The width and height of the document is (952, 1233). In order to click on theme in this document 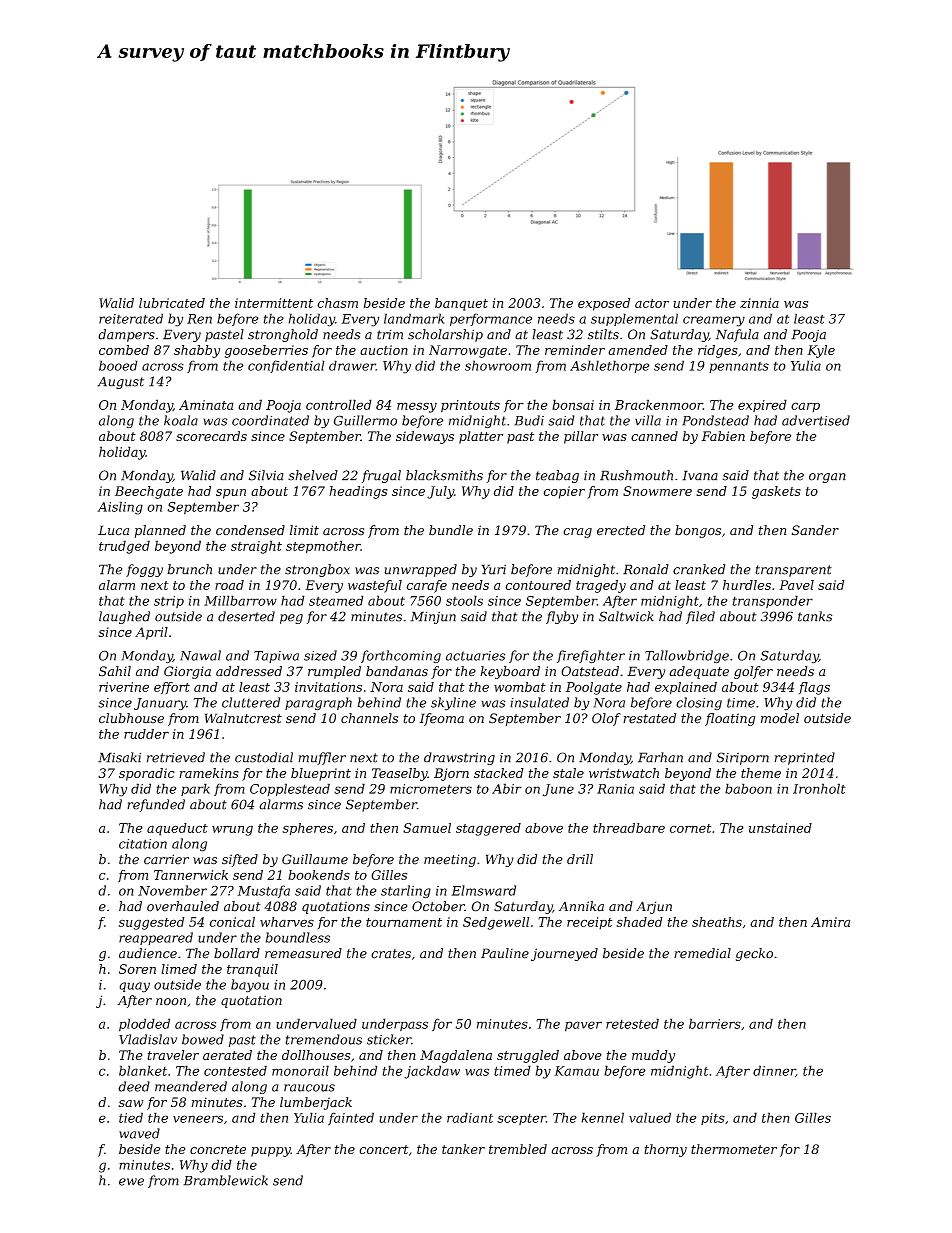, I will do `click(761, 773)`.
